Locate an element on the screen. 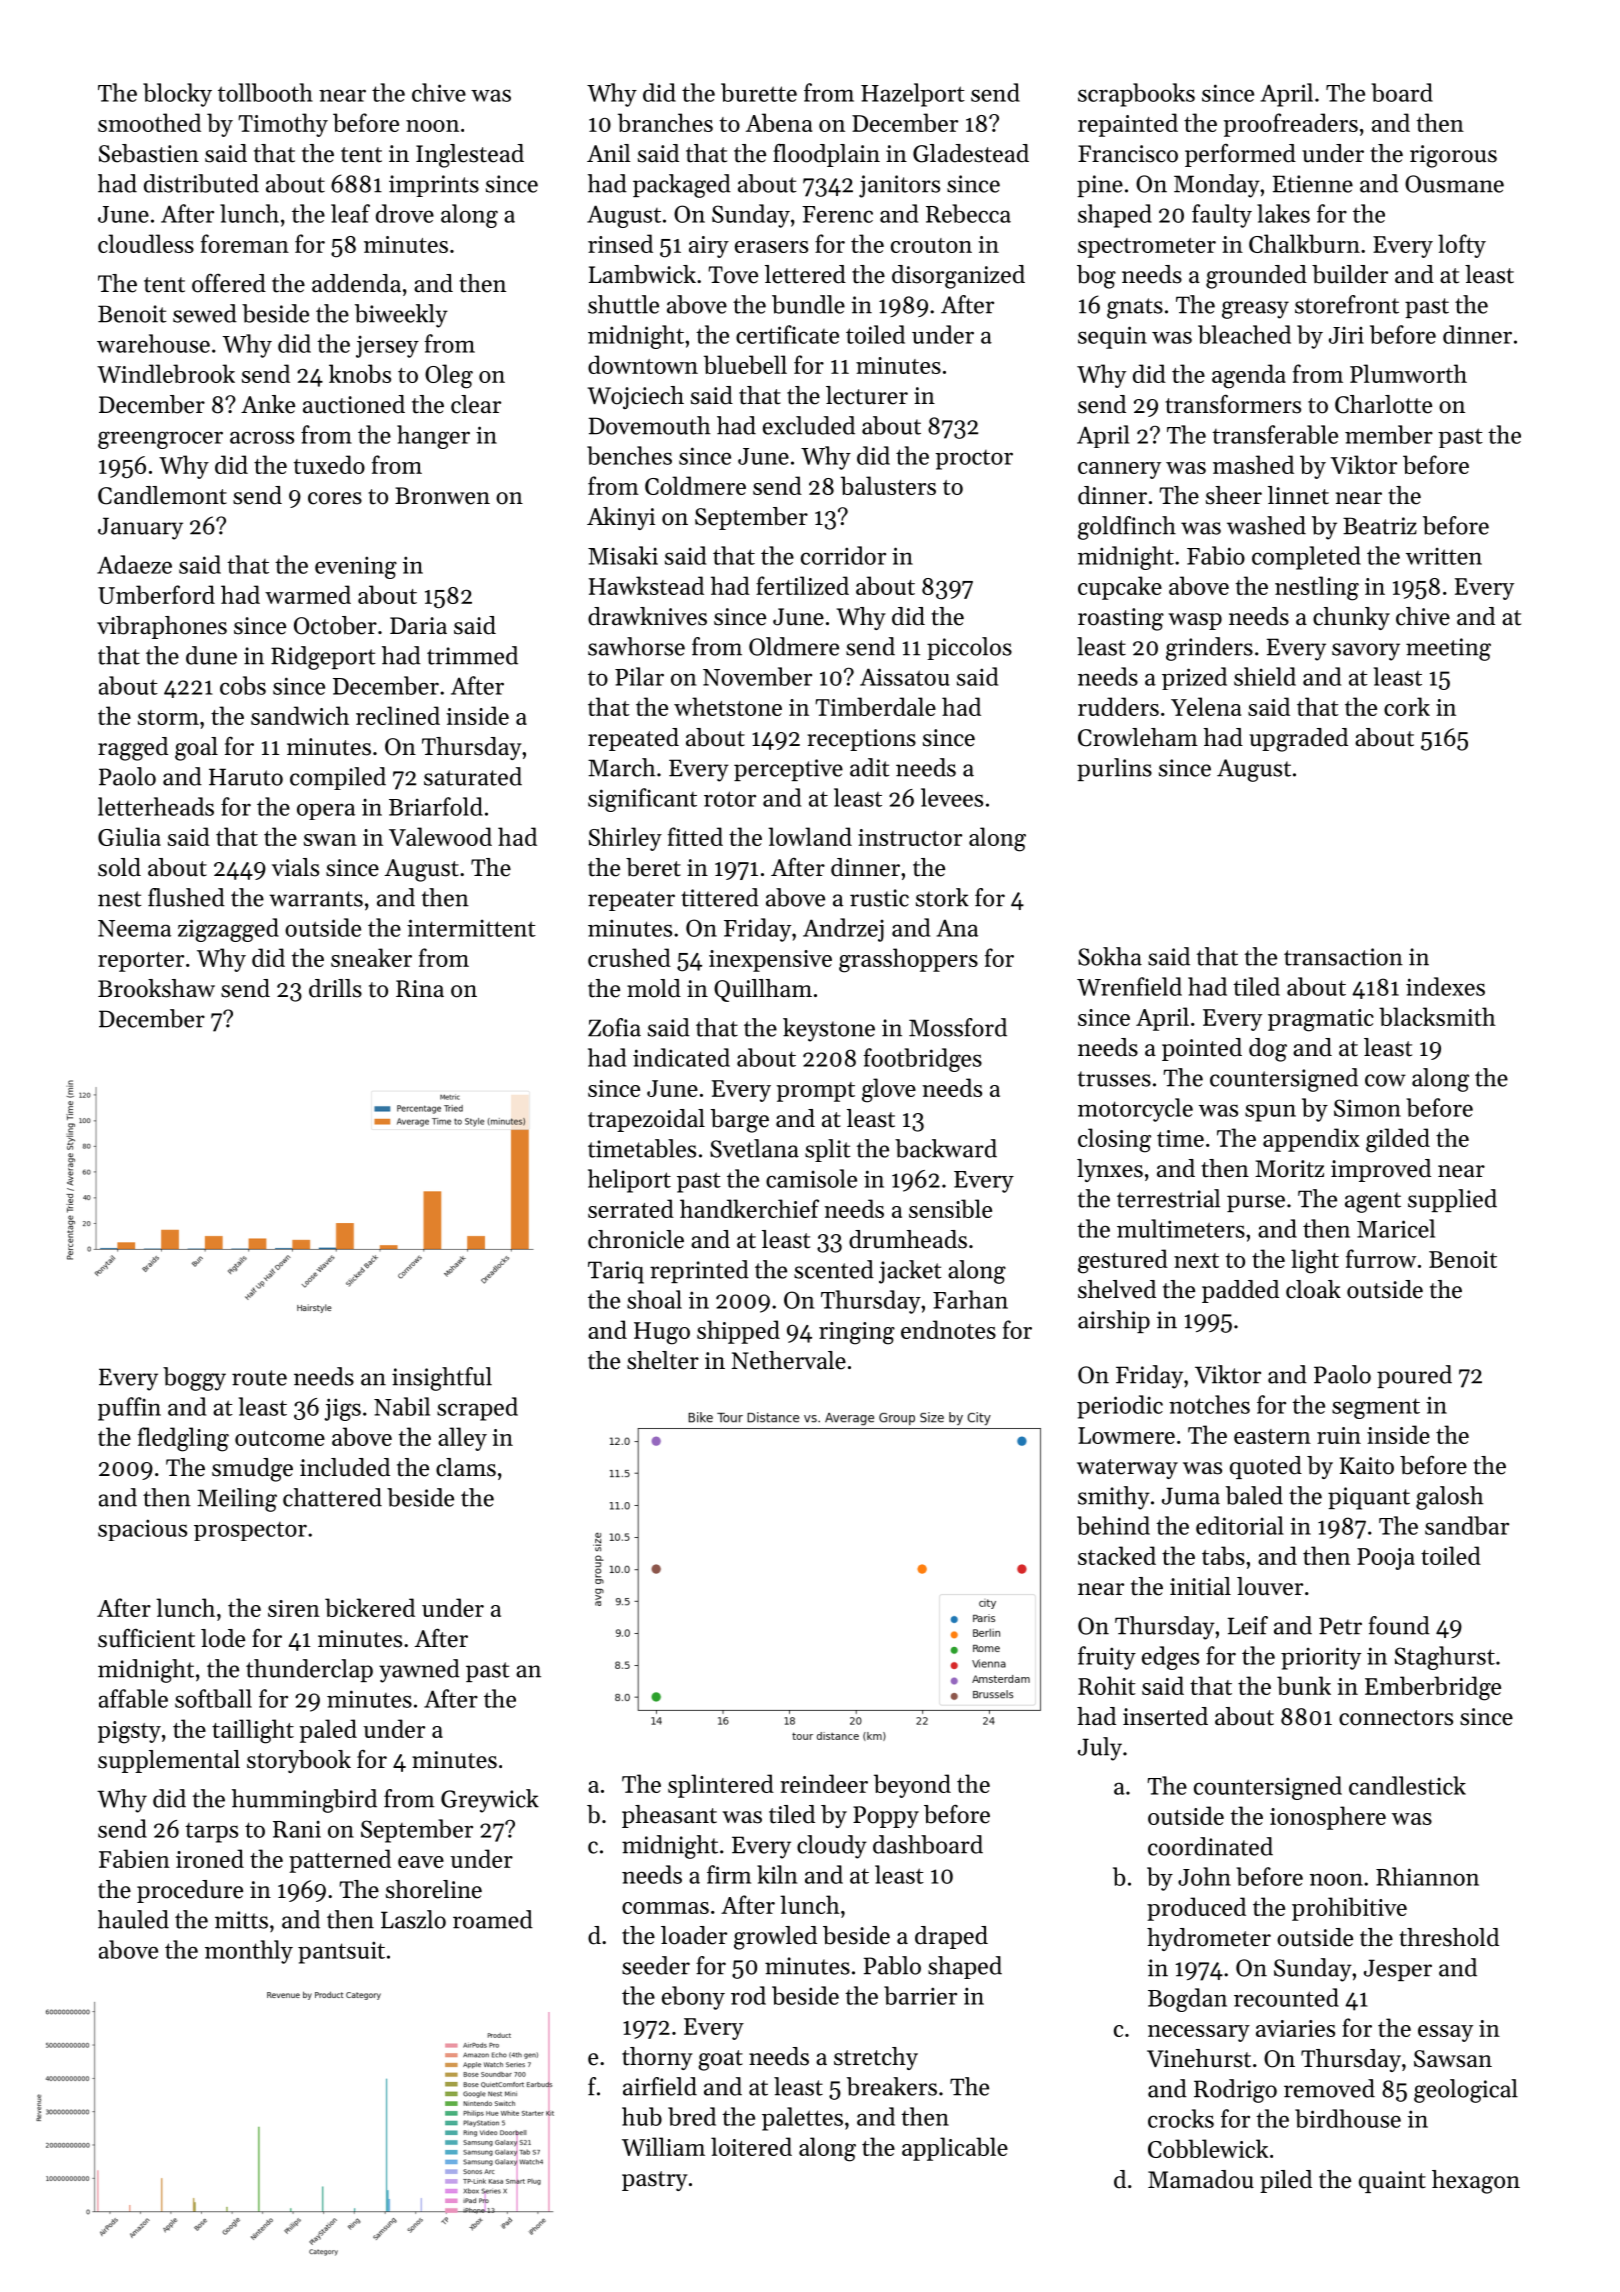 The image size is (1620, 2292). excluded is located at coordinates (809, 425).
